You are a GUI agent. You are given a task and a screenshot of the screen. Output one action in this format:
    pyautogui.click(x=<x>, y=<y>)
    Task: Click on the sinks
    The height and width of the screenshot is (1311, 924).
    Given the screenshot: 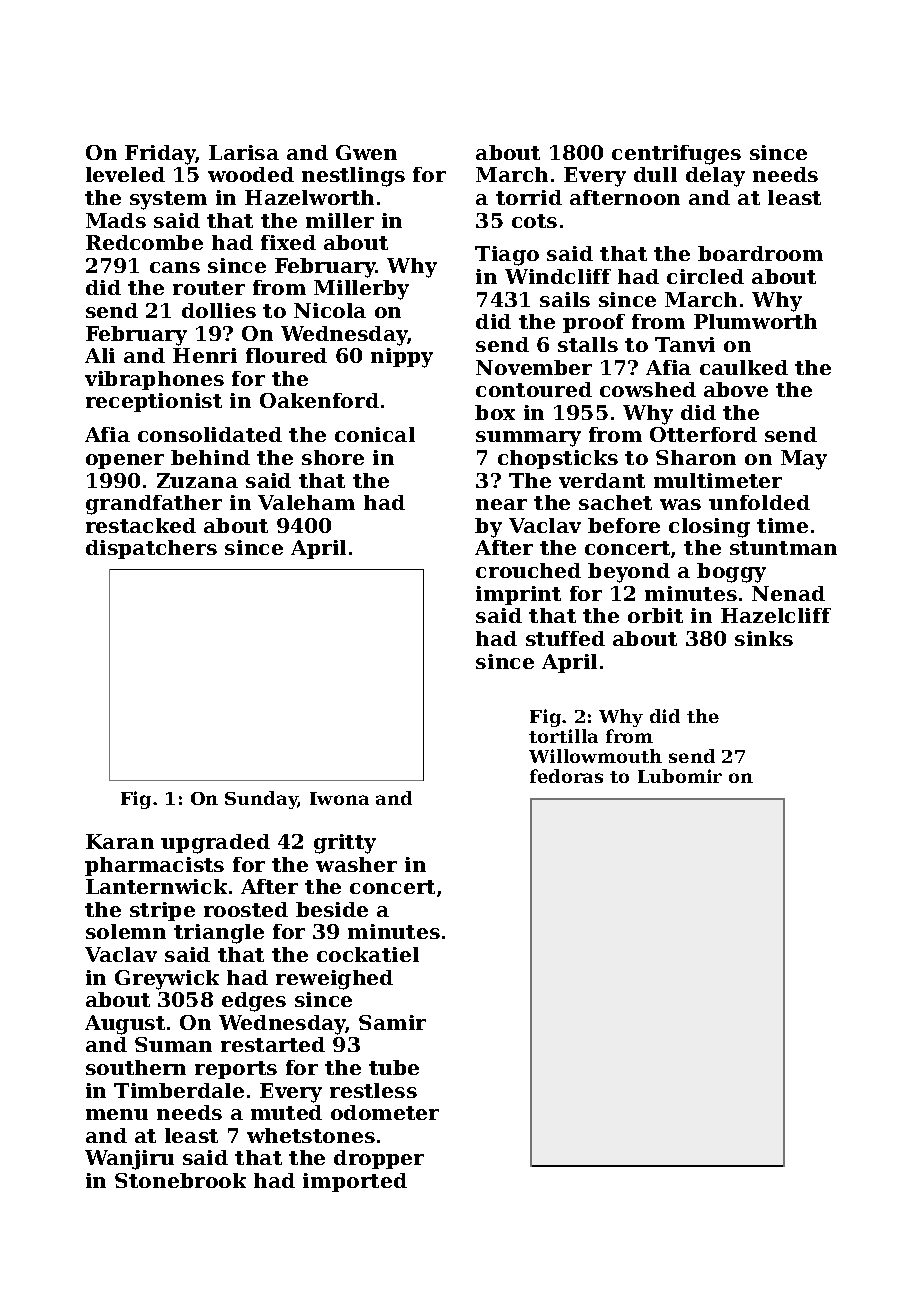 What is the action you would take?
    pyautogui.click(x=764, y=638)
